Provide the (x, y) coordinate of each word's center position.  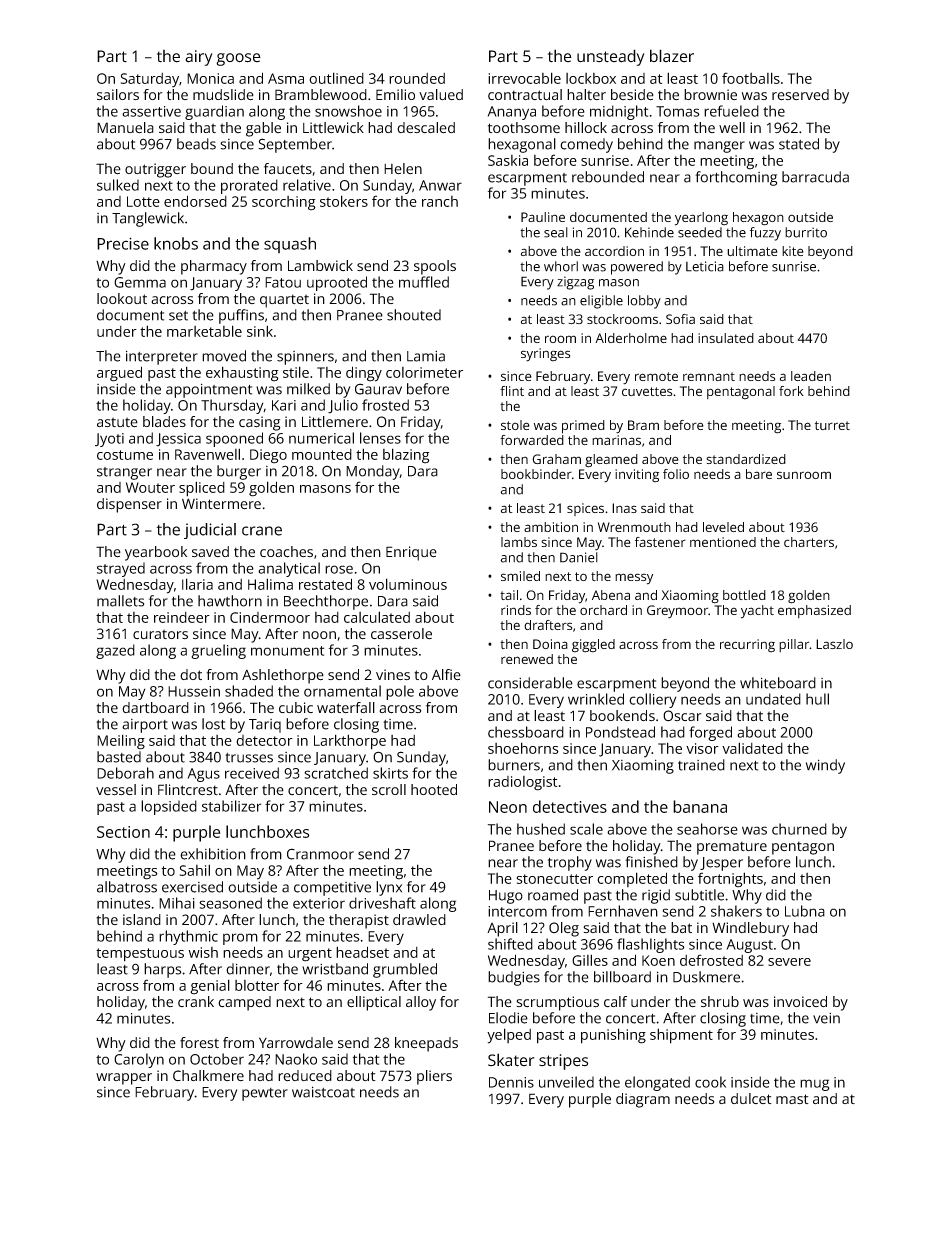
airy (198, 58)
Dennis (511, 1082)
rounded (417, 78)
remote (656, 376)
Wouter (150, 487)
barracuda (815, 177)
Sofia (680, 319)
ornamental (342, 691)
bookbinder (536, 474)
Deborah (125, 773)
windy (825, 766)
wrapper (124, 1079)
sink (260, 331)
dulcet (751, 1098)
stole (515, 425)
